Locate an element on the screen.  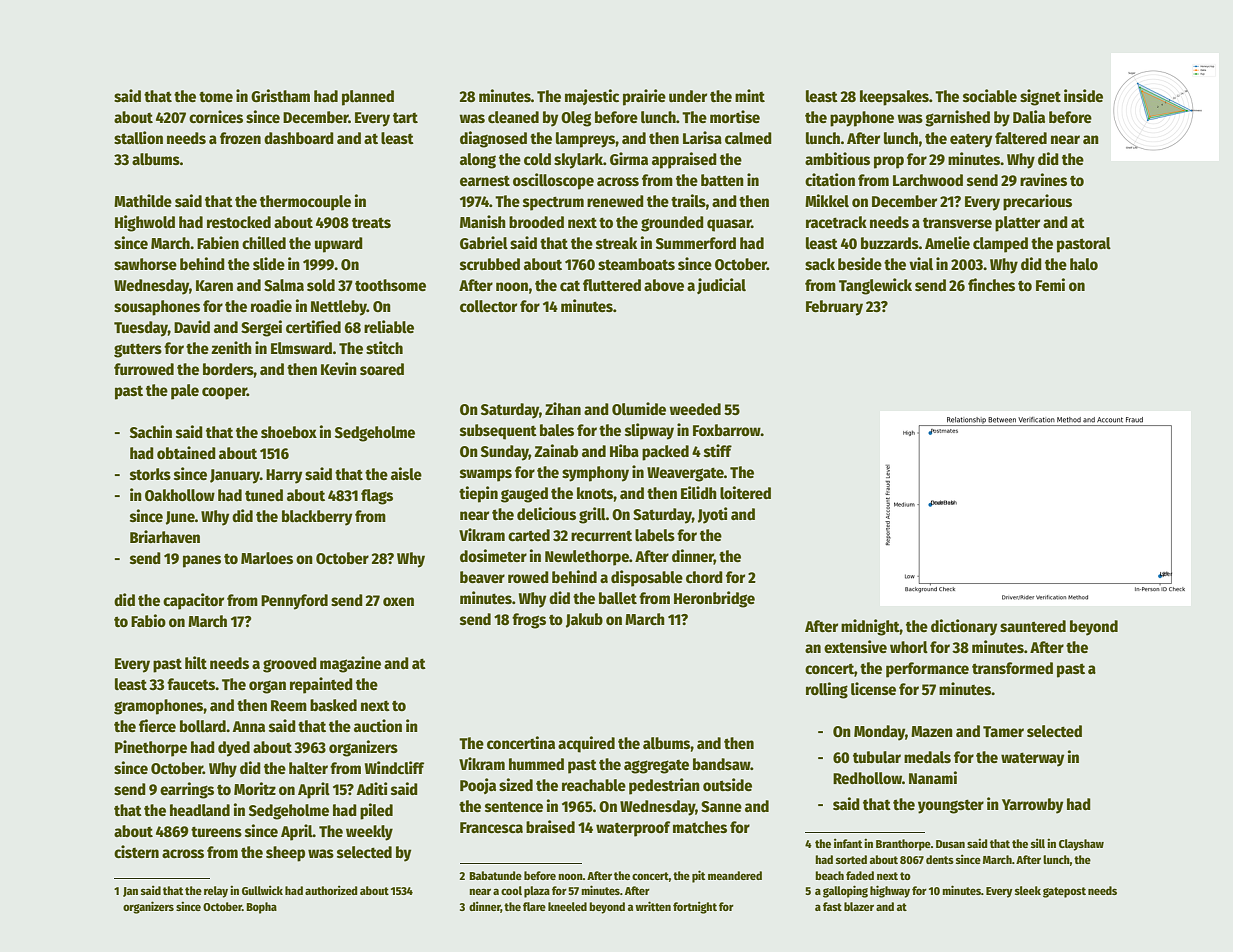
calmed is located at coordinates (748, 138).
